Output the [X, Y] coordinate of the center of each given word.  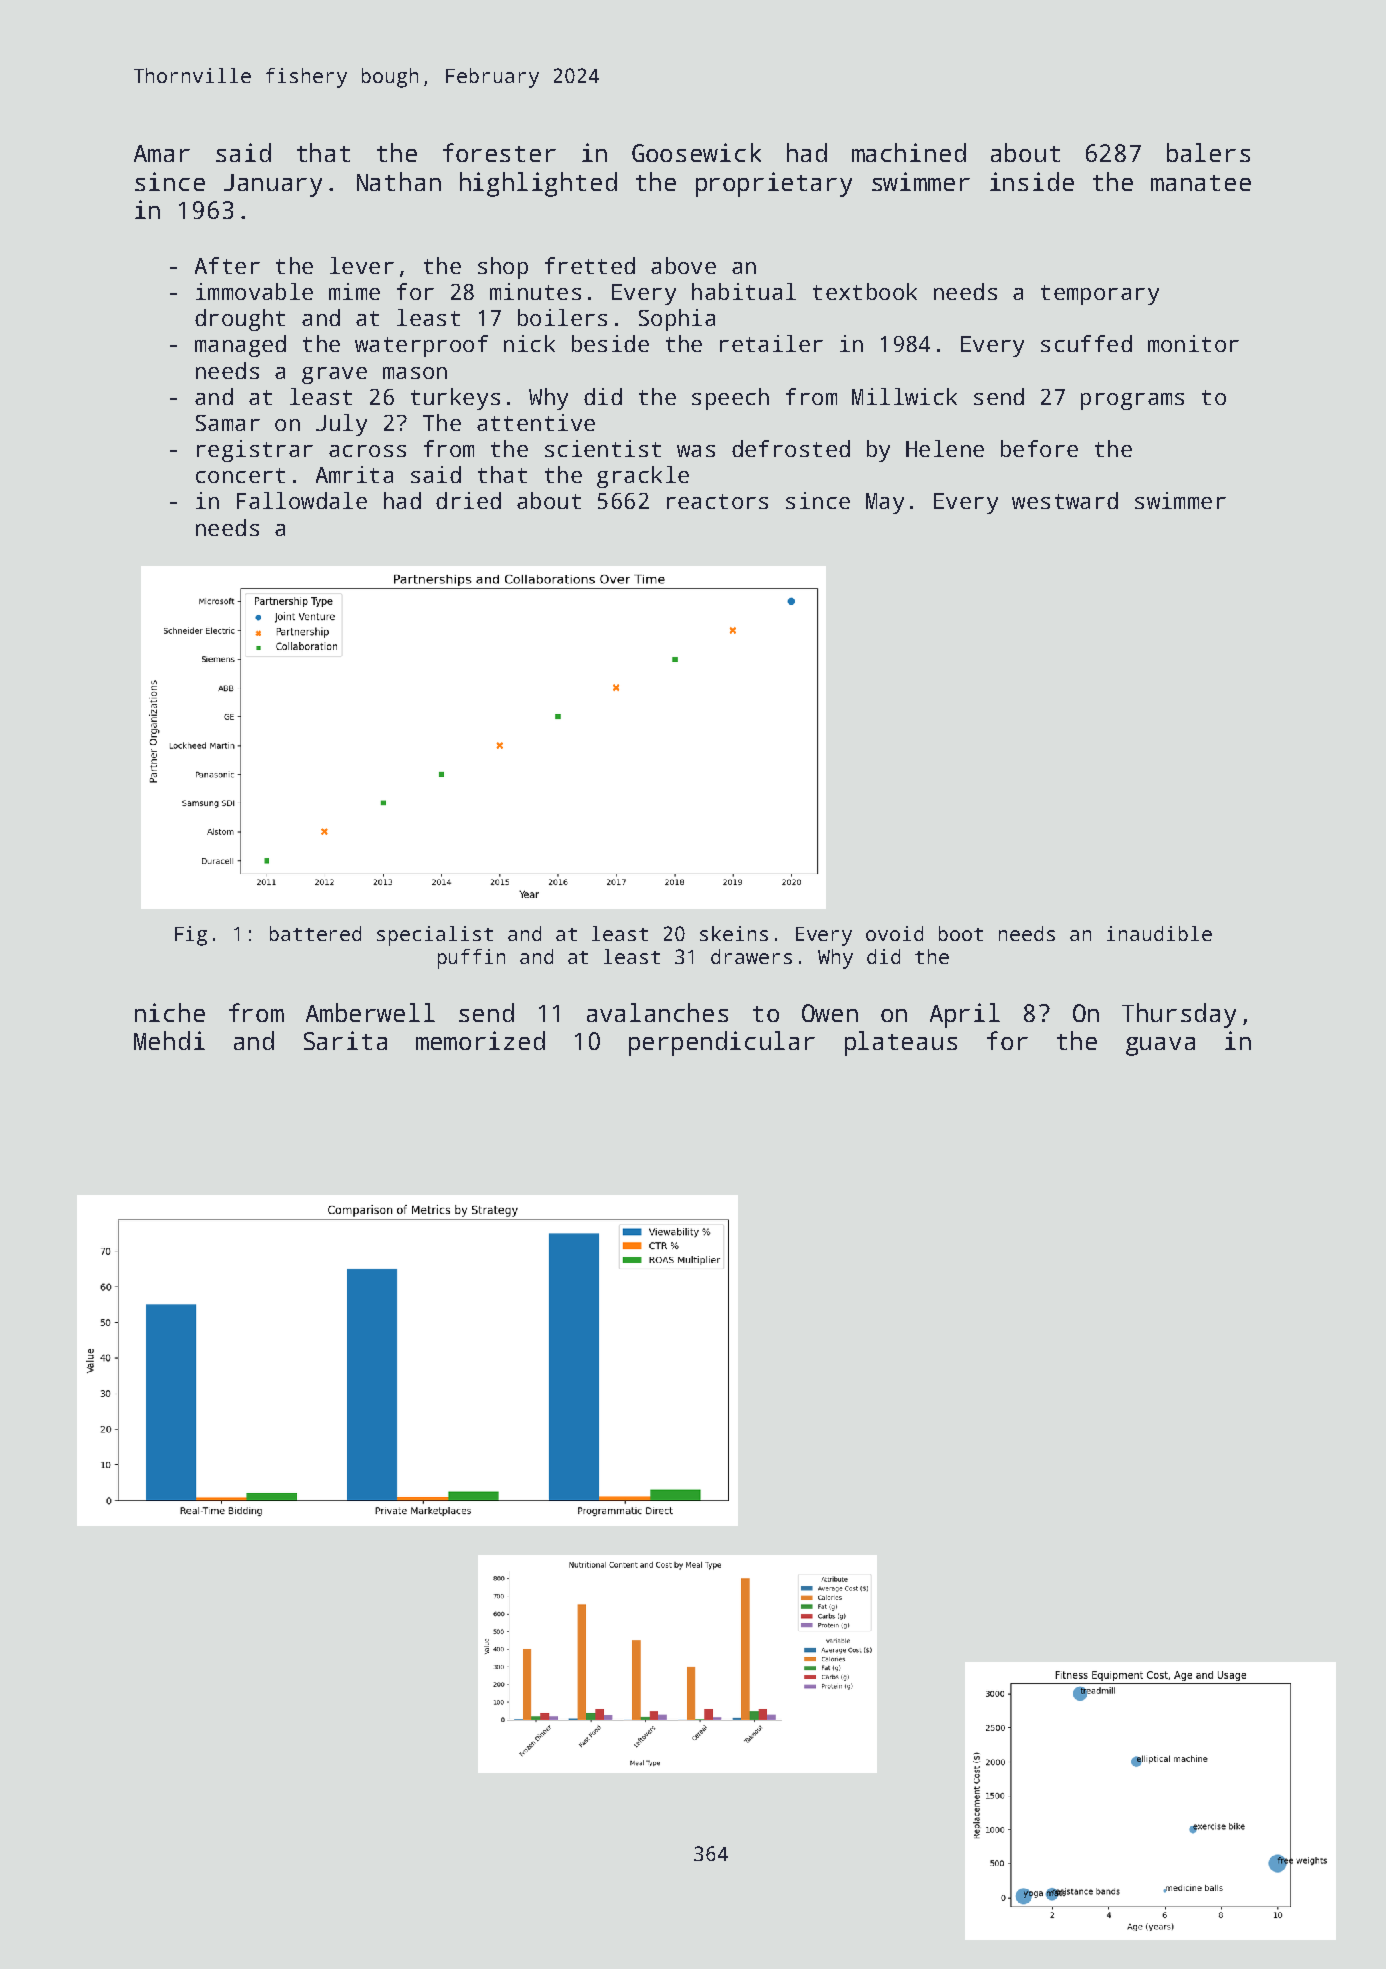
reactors [717, 501]
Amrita [354, 474]
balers [1208, 152]
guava [1160, 1046]
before [1039, 448]
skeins [734, 933]
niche [170, 1012]
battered [315, 933]
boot [961, 933]
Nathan [399, 181]
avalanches [657, 1012]
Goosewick [696, 152]
